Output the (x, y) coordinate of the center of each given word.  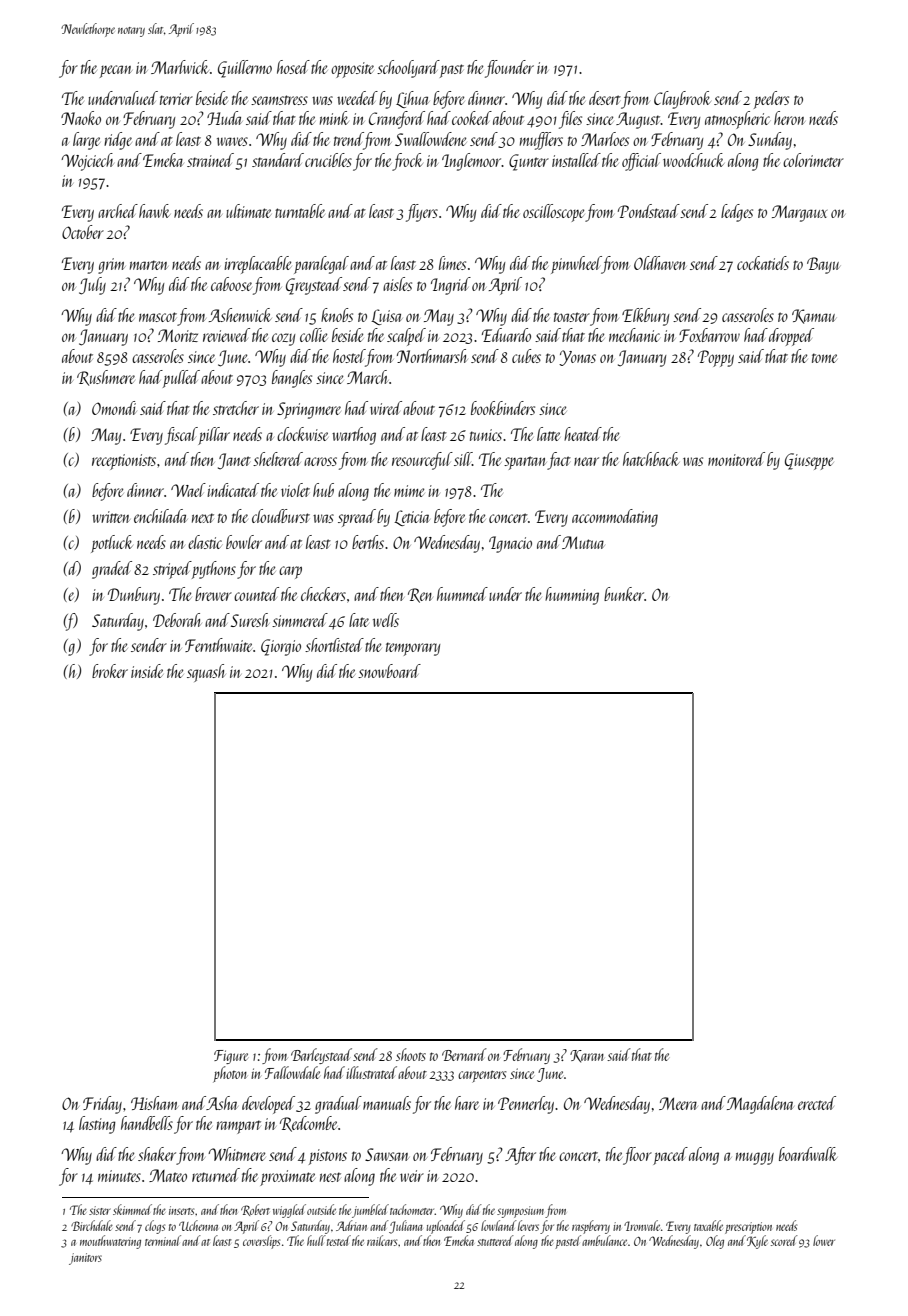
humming (572, 596)
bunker (624, 594)
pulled (181, 379)
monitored (736, 459)
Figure (231, 1057)
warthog (354, 436)
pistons (328, 1157)
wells (386, 620)
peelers (771, 100)
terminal (163, 1240)
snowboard (389, 671)
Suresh (250, 620)
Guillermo (245, 69)
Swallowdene (431, 139)
